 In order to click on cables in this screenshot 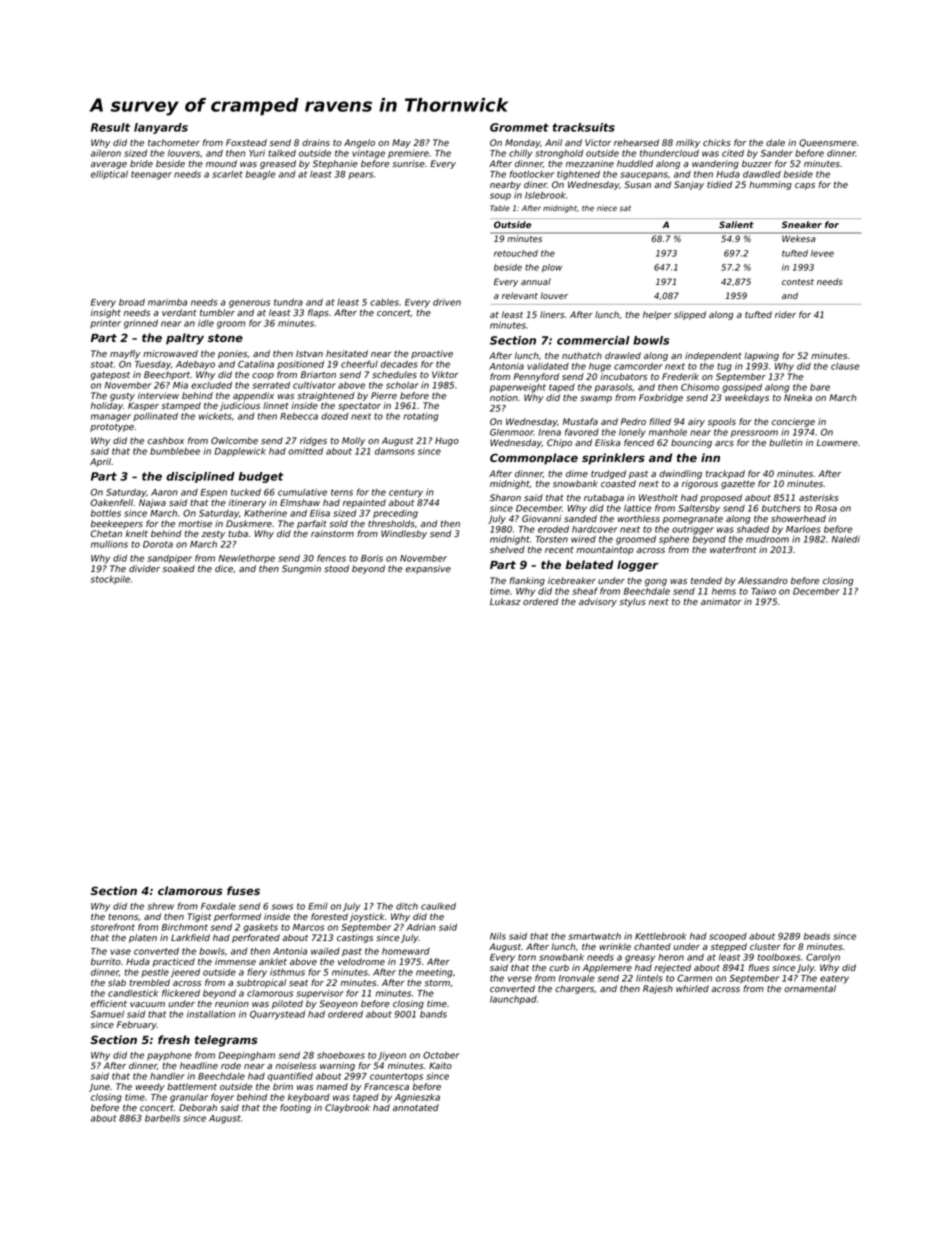, I will do `click(384, 302)`.
